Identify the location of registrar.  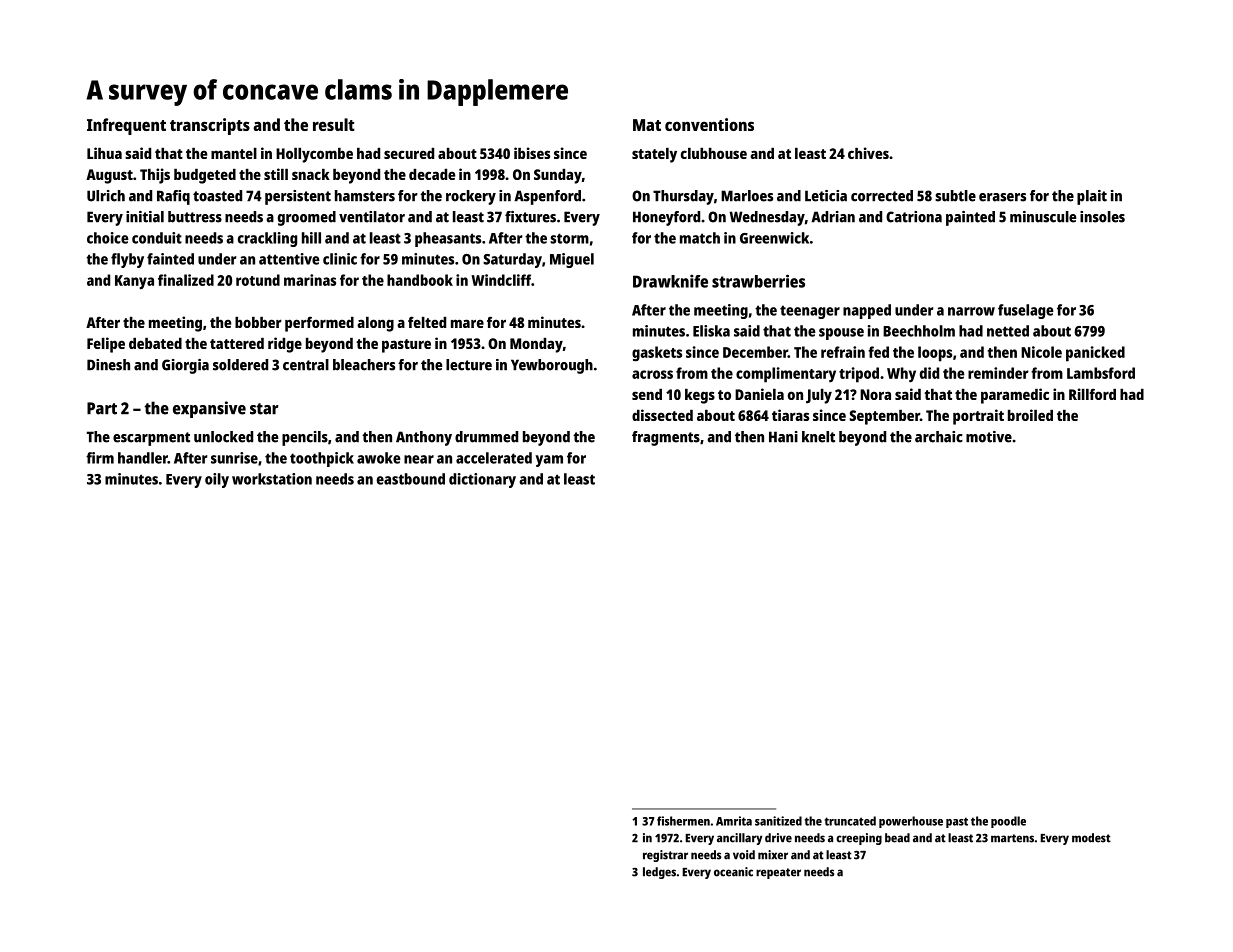
(665, 856).
